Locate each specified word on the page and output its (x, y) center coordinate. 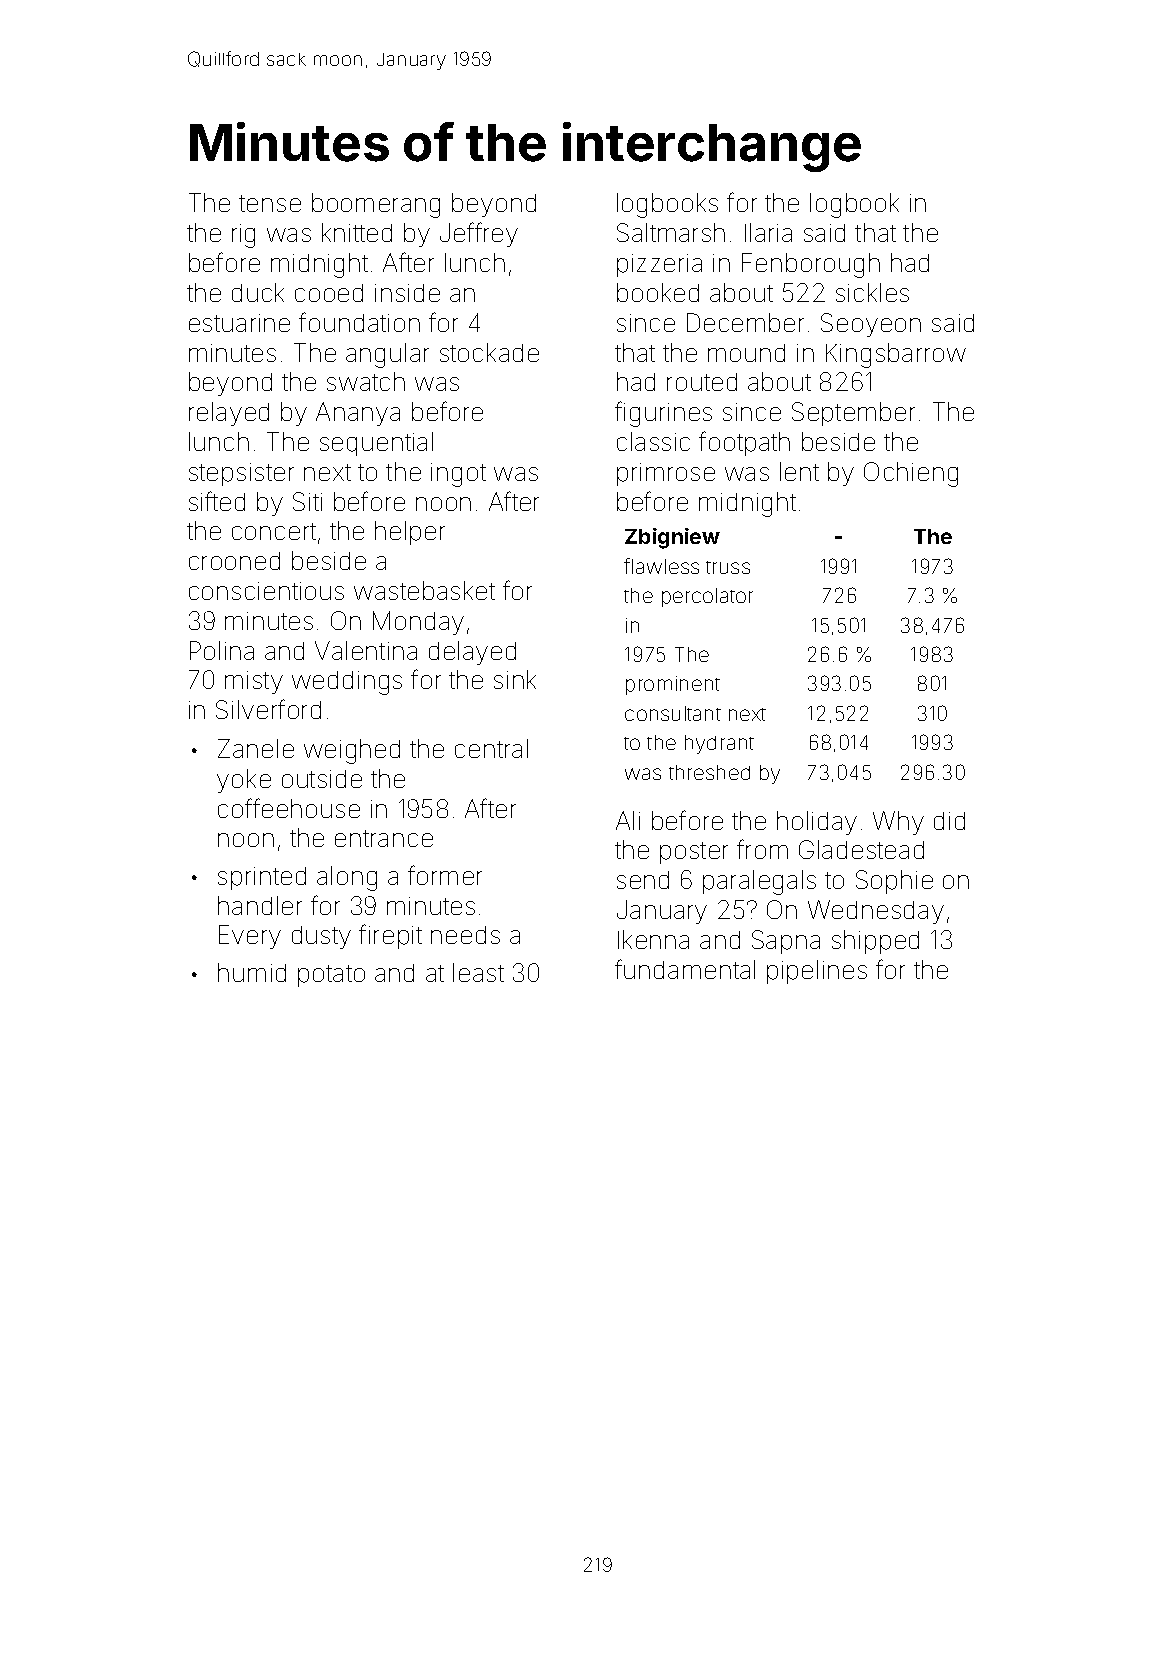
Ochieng (911, 474)
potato (331, 976)
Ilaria (768, 232)
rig (243, 236)
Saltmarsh (671, 232)
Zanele (256, 748)
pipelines (817, 972)
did (949, 821)
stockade (489, 352)
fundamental (685, 969)
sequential (376, 444)
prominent (673, 685)
